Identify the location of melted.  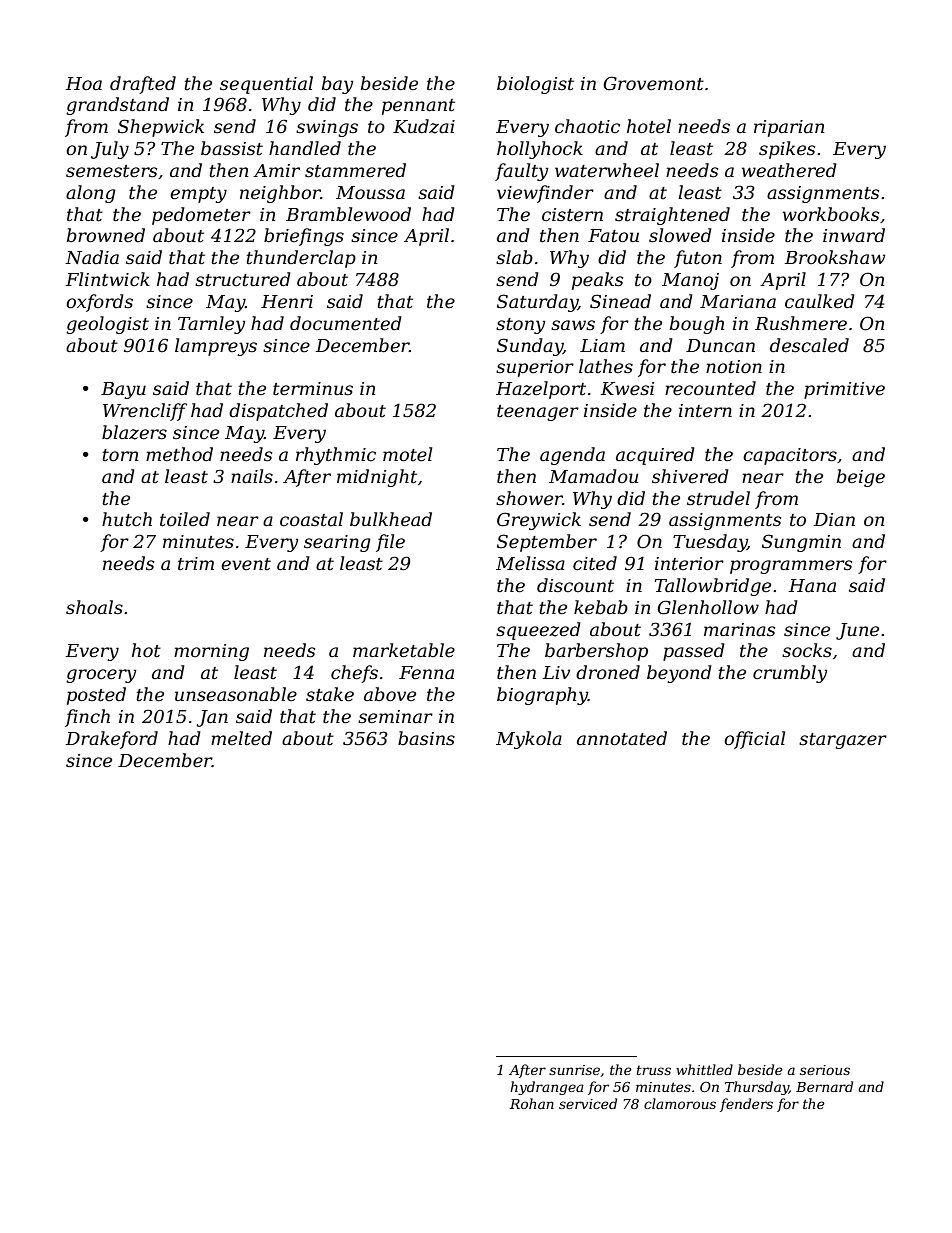
(241, 738).
